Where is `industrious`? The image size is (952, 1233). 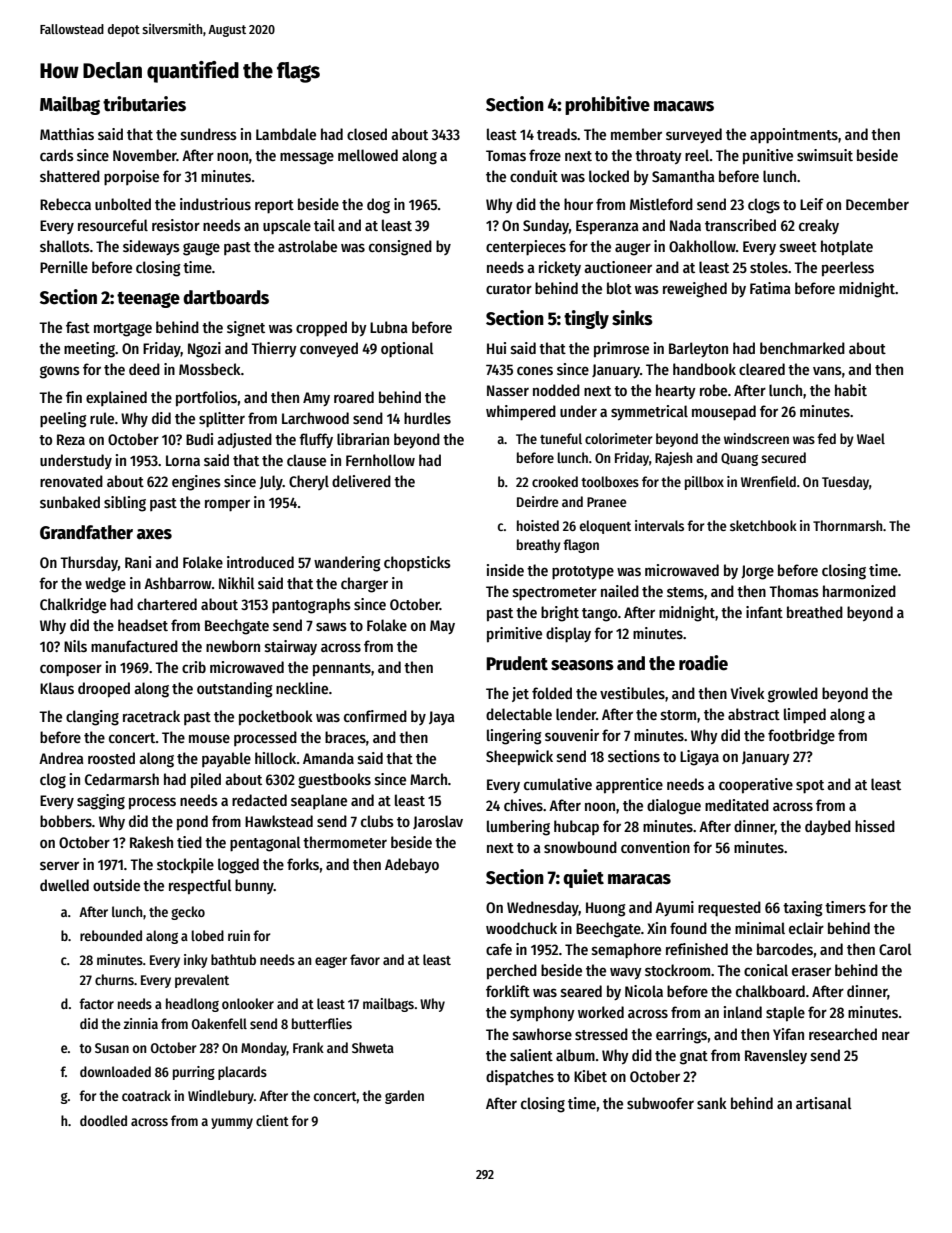
industrious is located at coordinates (215, 204).
